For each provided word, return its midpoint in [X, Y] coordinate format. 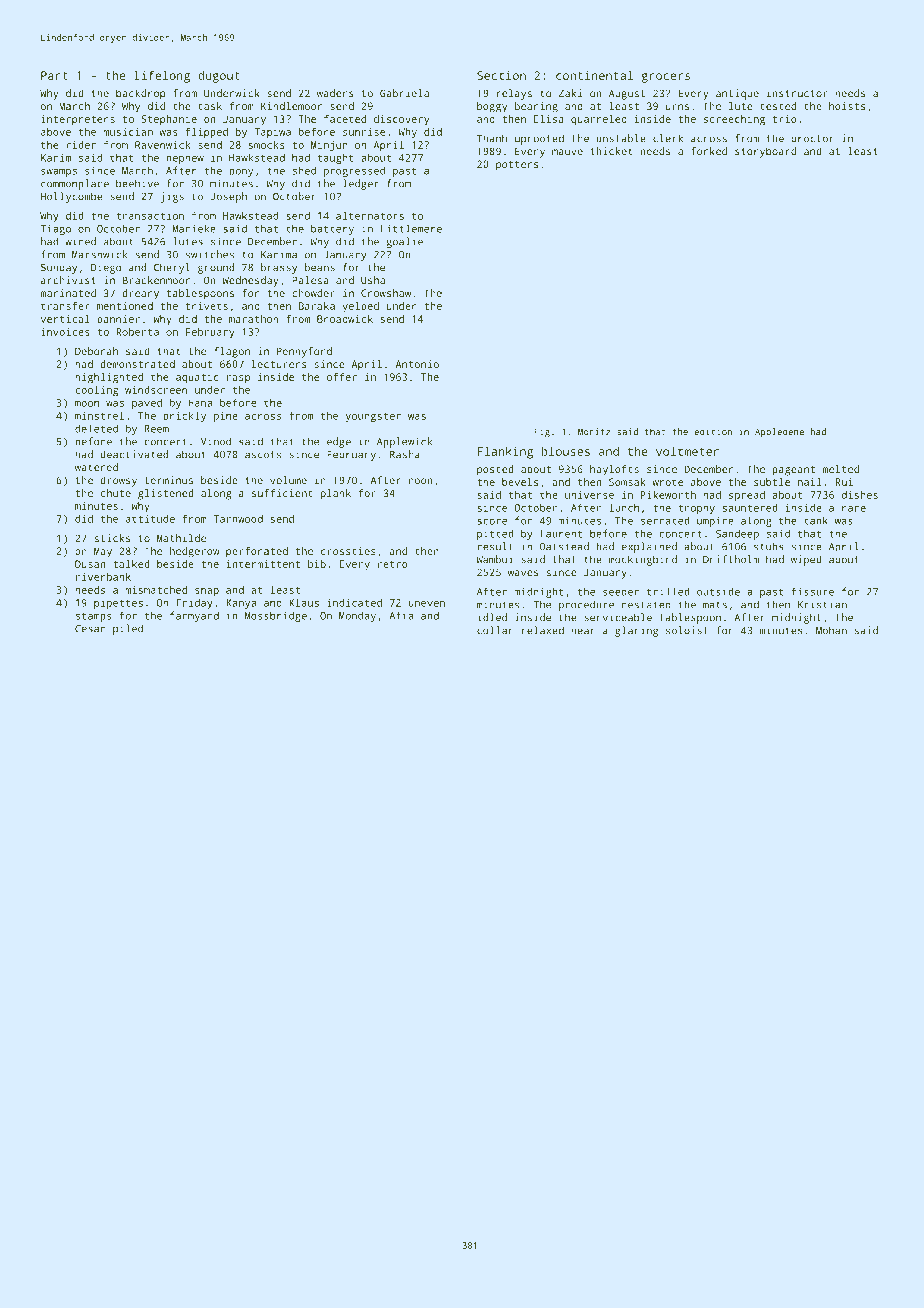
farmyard [194, 616]
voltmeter [687, 451]
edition [713, 431]
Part [54, 75]
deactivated [134, 454]
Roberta [137, 332]
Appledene [779, 433]
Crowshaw [386, 293]
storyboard [765, 152]
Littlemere [411, 228]
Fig [542, 433]
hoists [847, 106]
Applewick [405, 442]
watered [96, 467]
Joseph [228, 197]
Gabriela [404, 93]
